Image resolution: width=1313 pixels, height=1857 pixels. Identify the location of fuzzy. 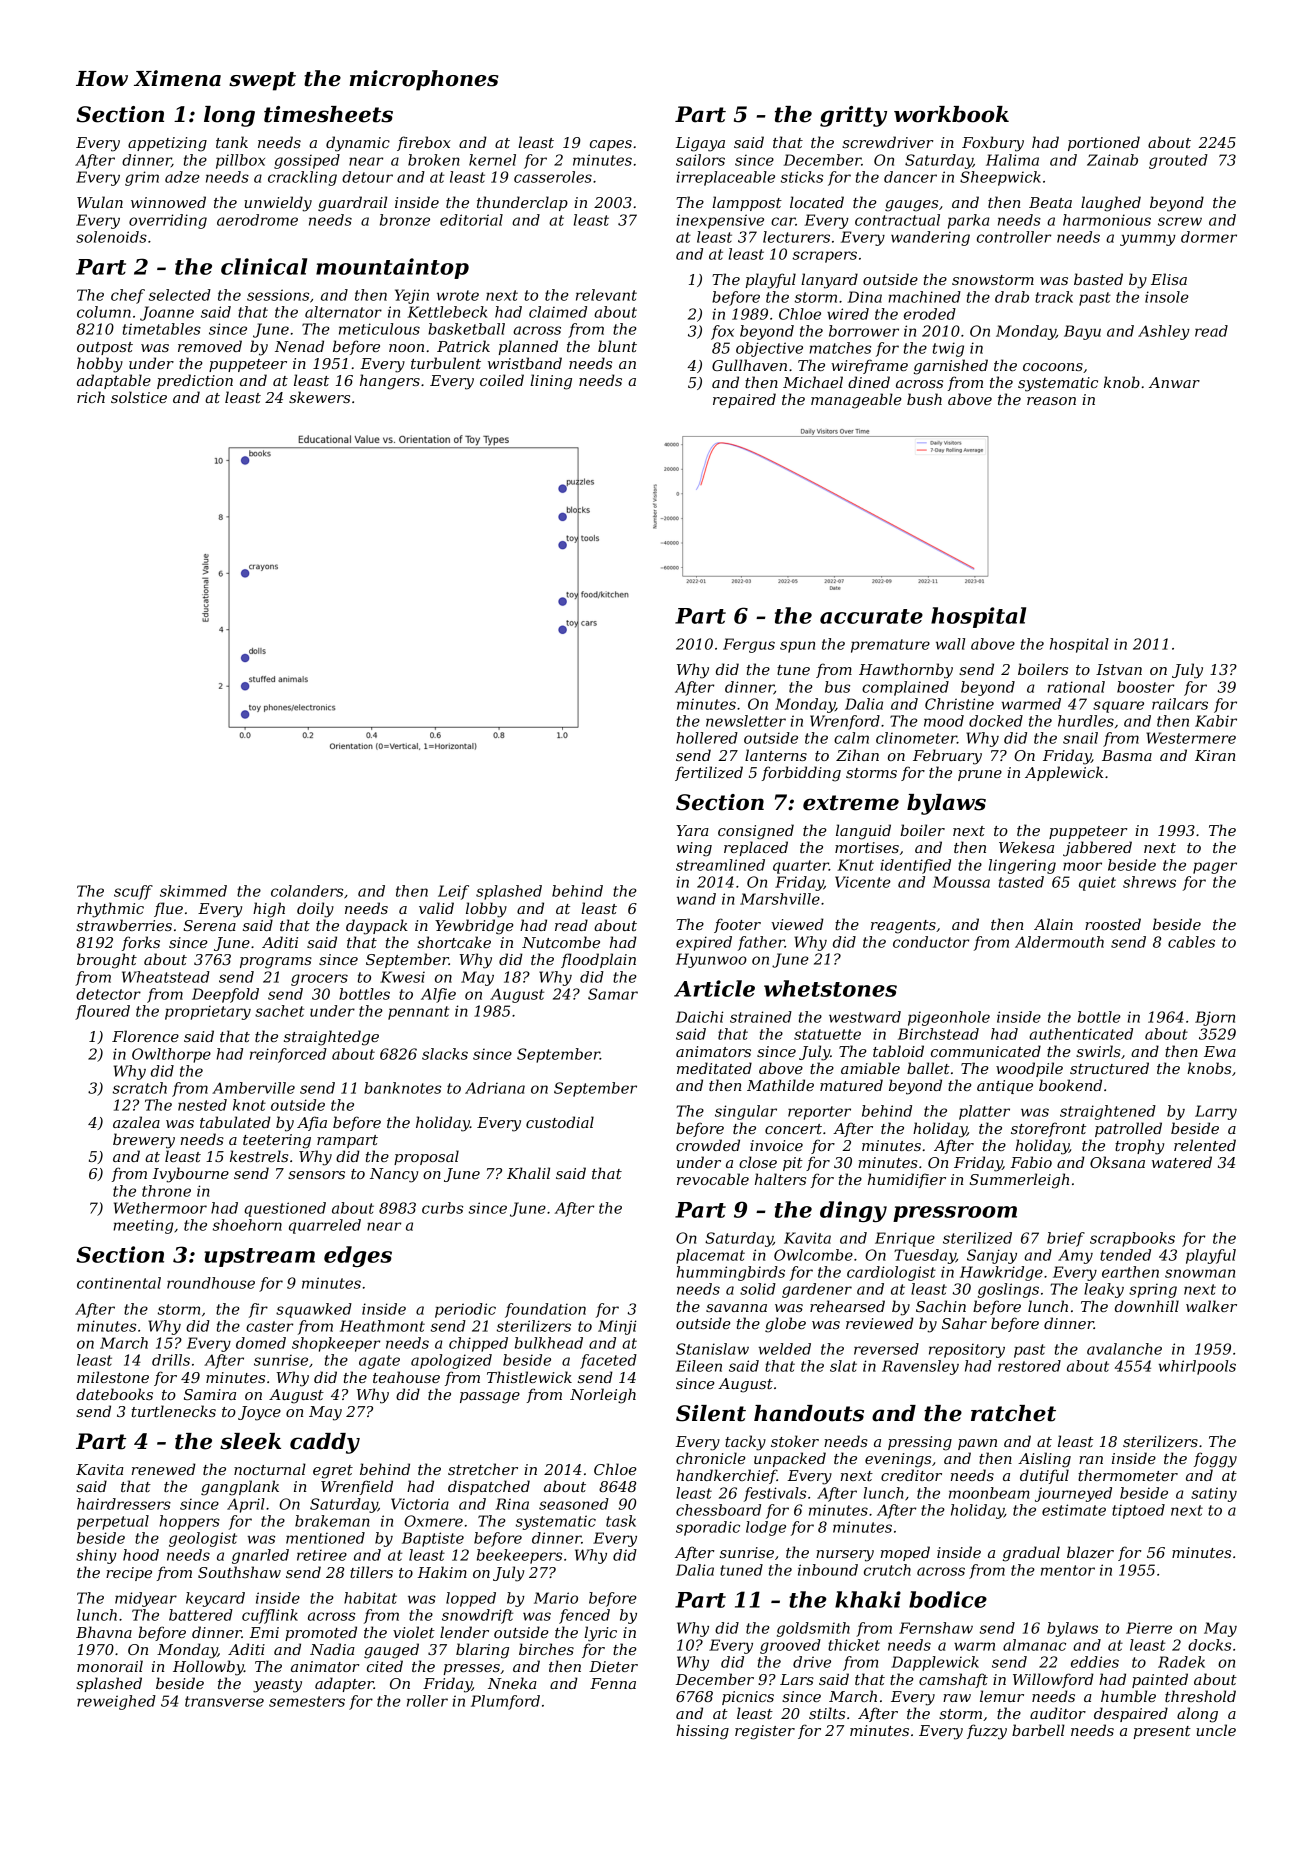
(987, 1732).
